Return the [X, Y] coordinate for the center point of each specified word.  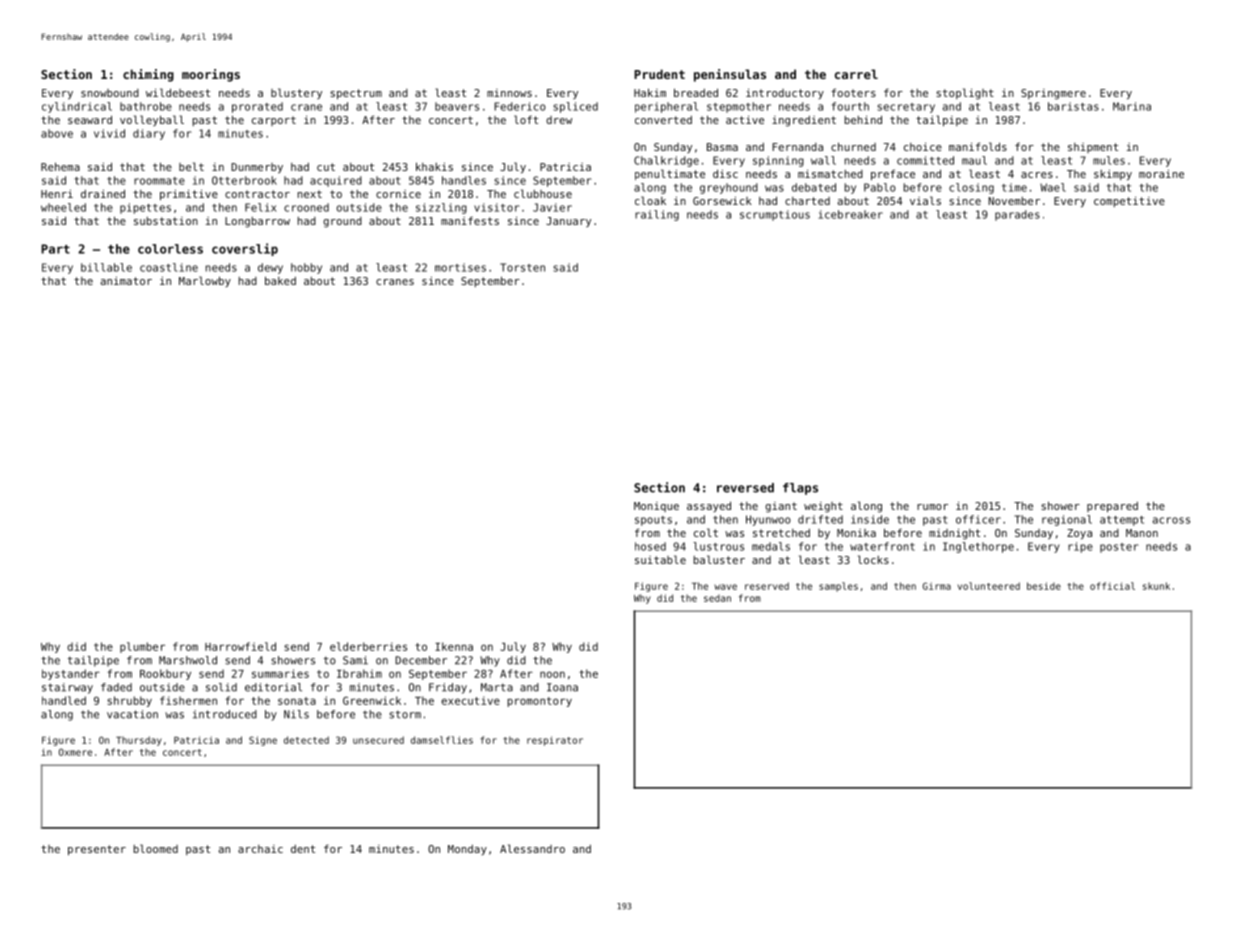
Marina [1132, 106]
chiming [148, 75]
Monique [656, 507]
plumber [142, 647]
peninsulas [730, 75]
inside [870, 519]
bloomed [156, 848]
